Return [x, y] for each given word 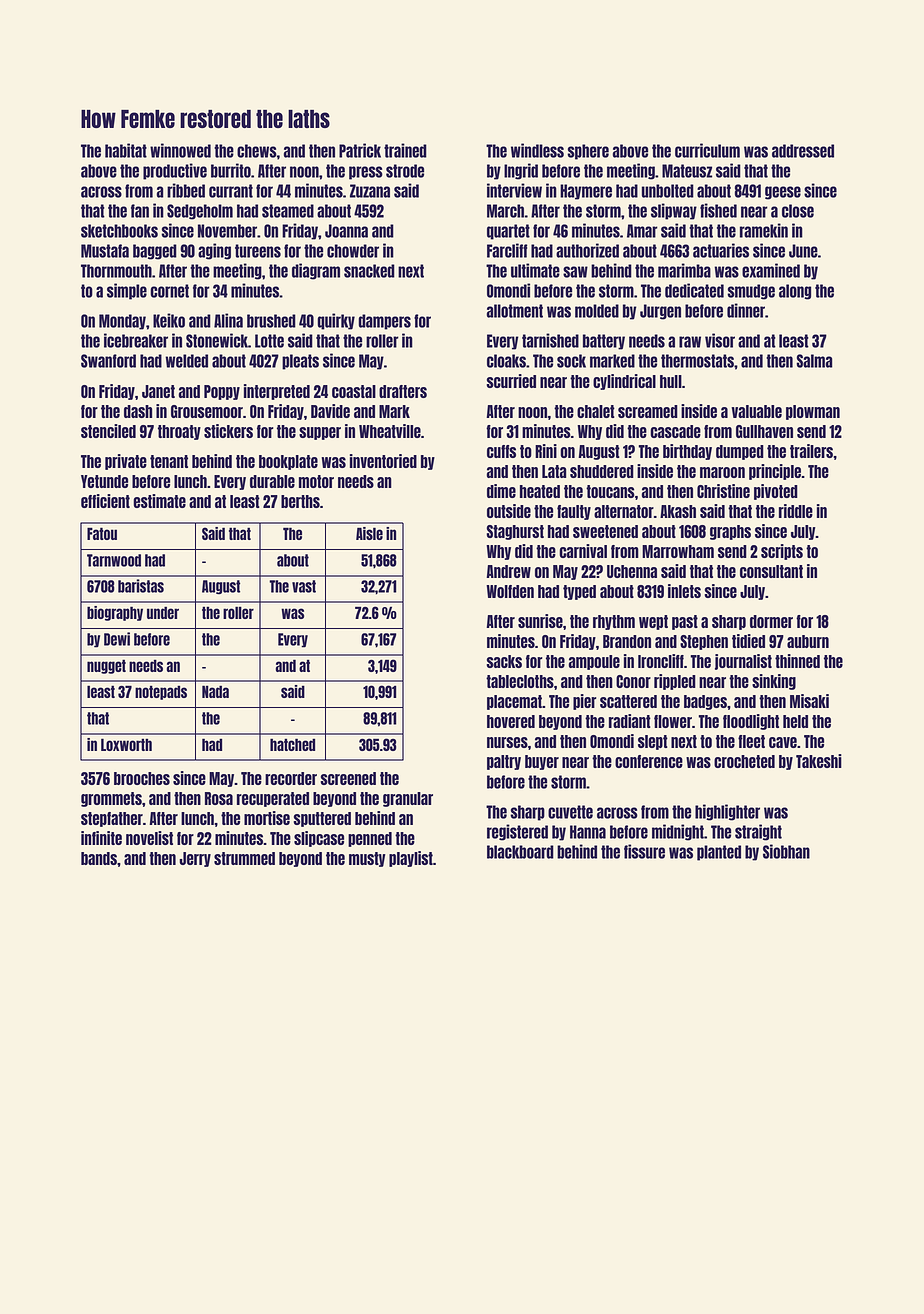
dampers [384, 322]
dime [501, 491]
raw [690, 342]
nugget [106, 666]
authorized [587, 250]
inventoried [383, 461]
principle [775, 472]
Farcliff [507, 250]
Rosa [219, 798]
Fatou [102, 533]
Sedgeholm [200, 212]
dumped [740, 452]
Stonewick [217, 340]
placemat [514, 702]
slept [653, 742]
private [126, 462]
